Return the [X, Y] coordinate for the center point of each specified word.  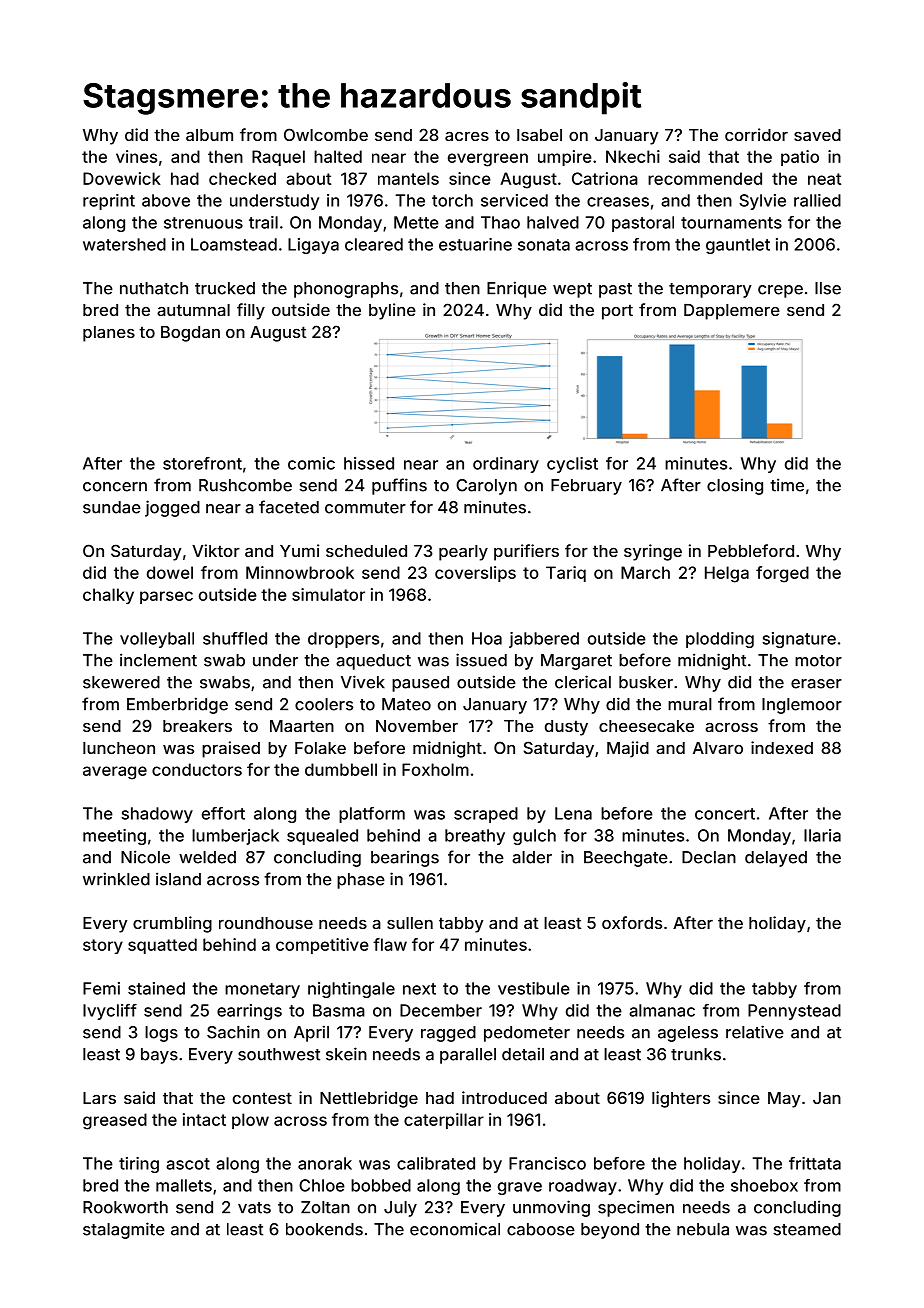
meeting [114, 837]
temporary [710, 290]
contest [262, 1098]
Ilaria [822, 835]
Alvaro [718, 748]
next [419, 989]
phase [361, 881]
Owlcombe [326, 134]
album [209, 135]
